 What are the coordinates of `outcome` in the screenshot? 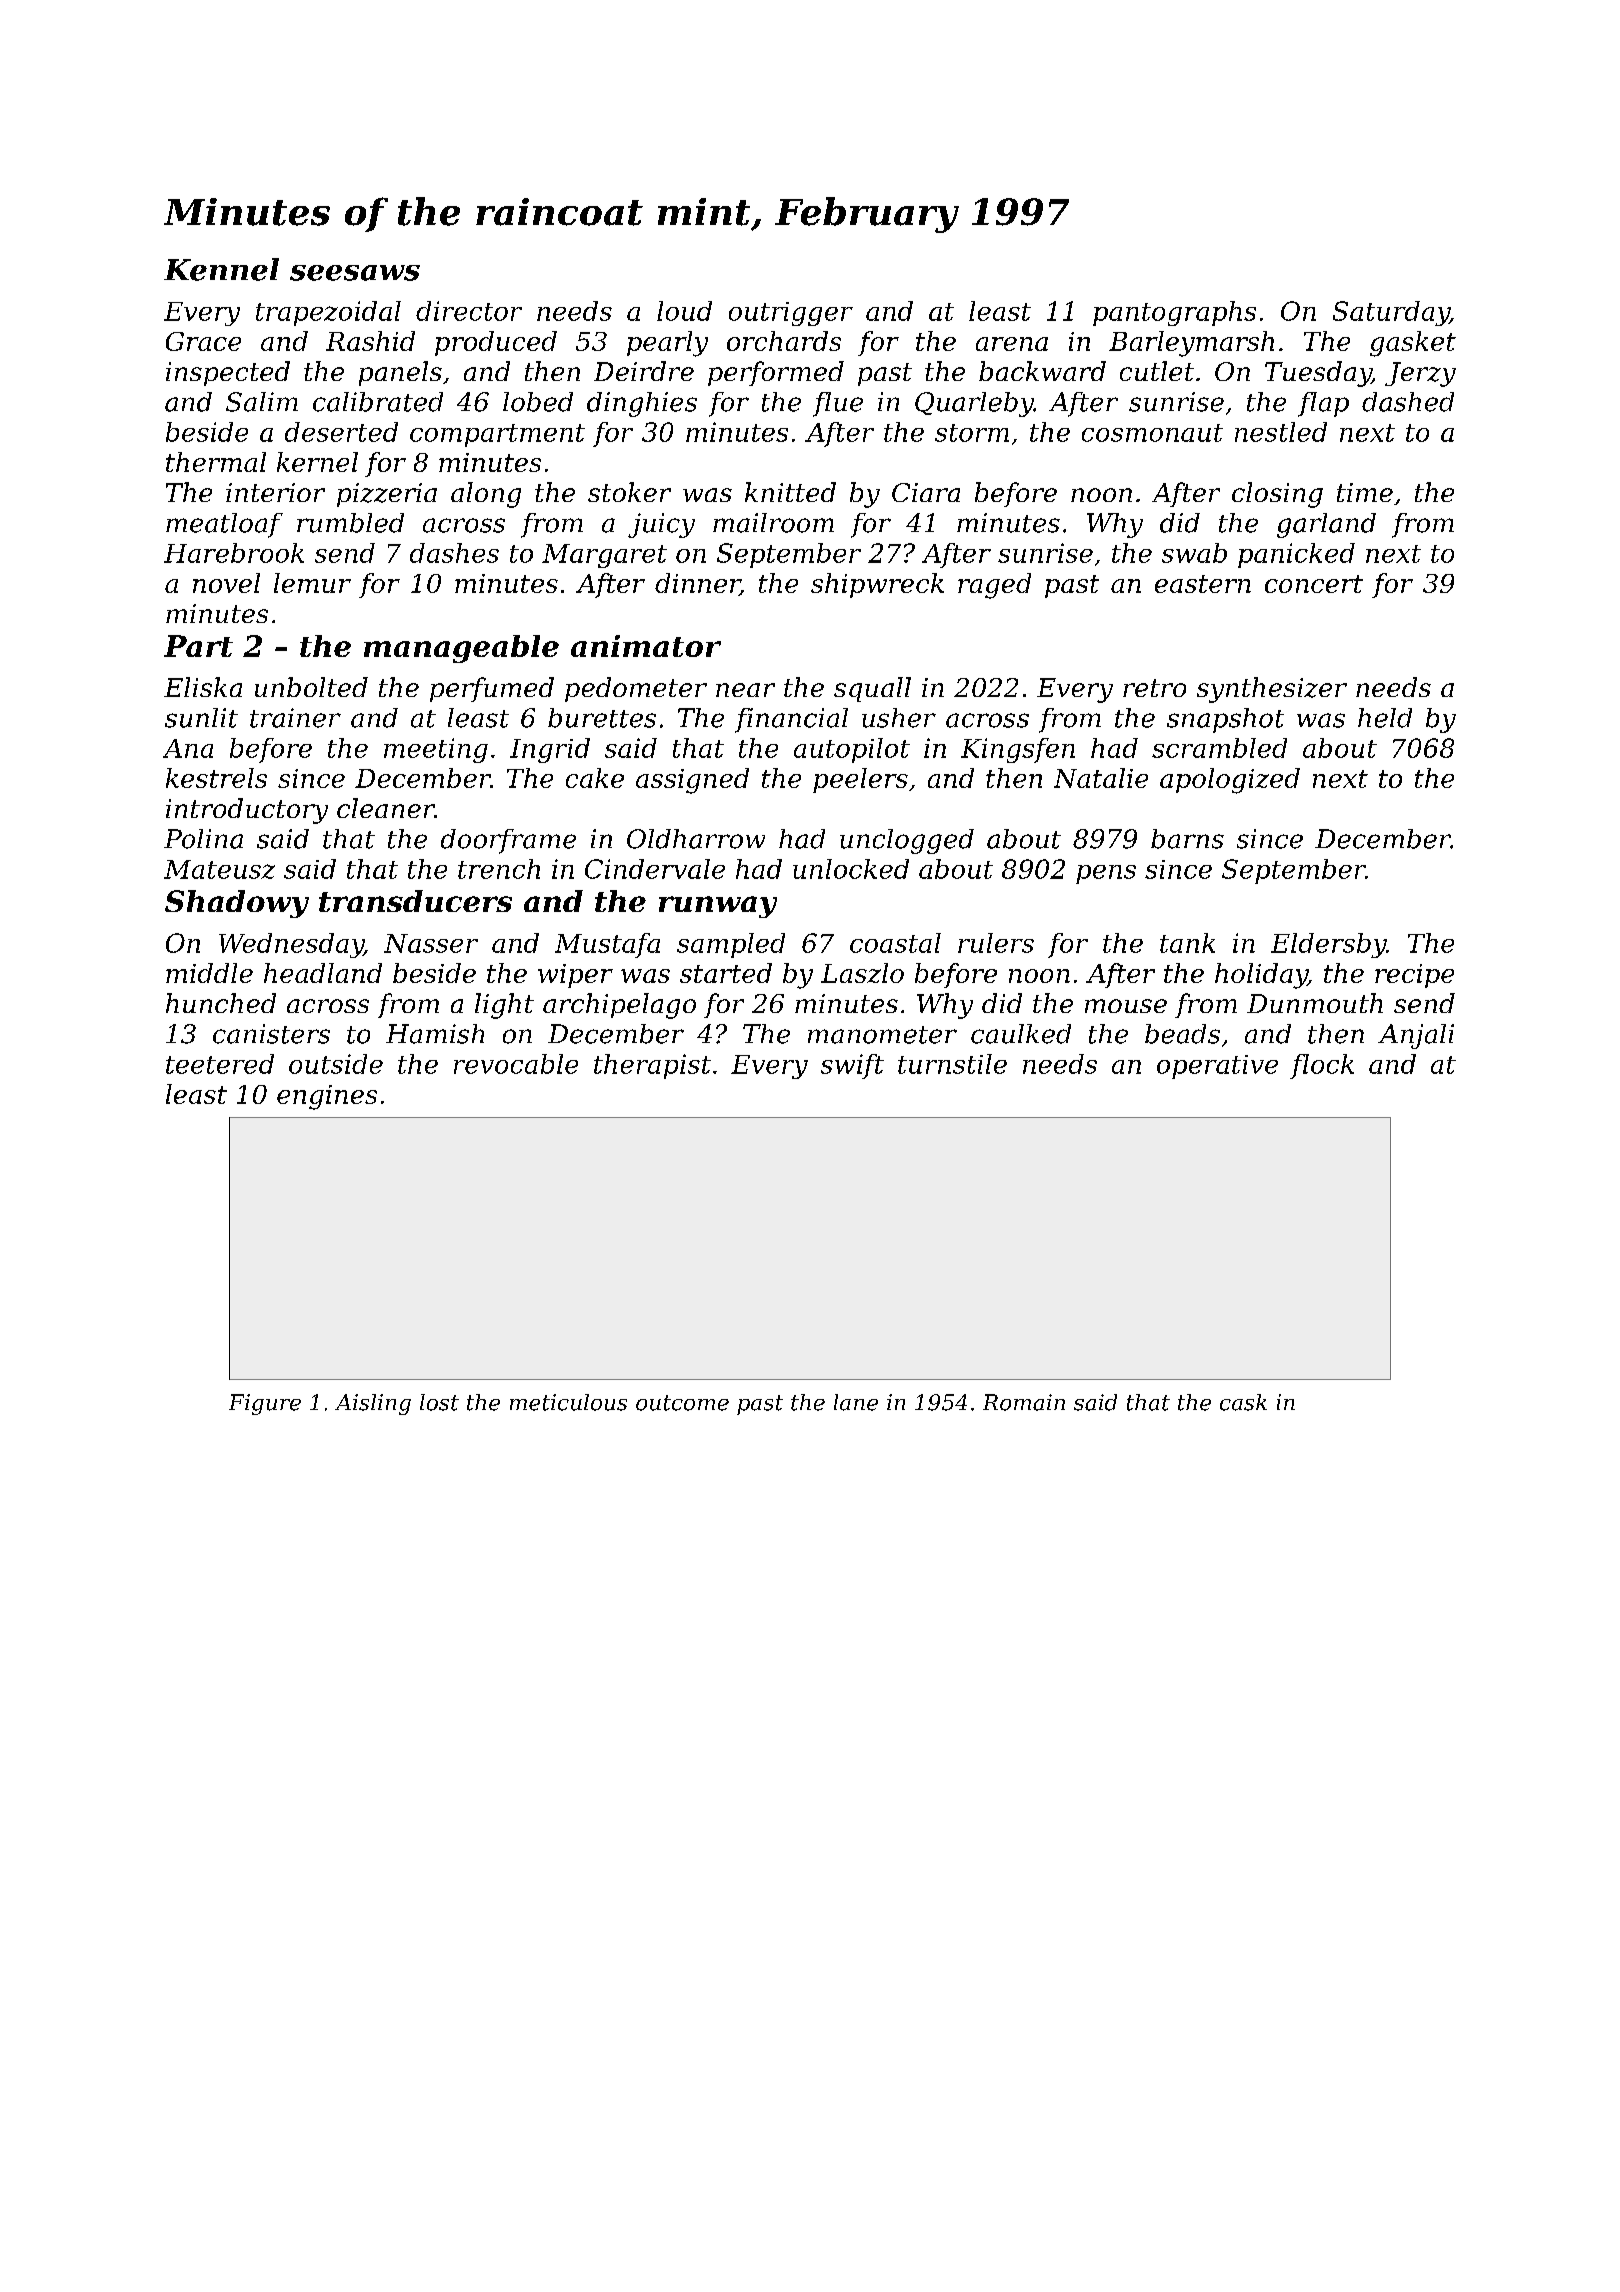 It's located at (682, 1403).
